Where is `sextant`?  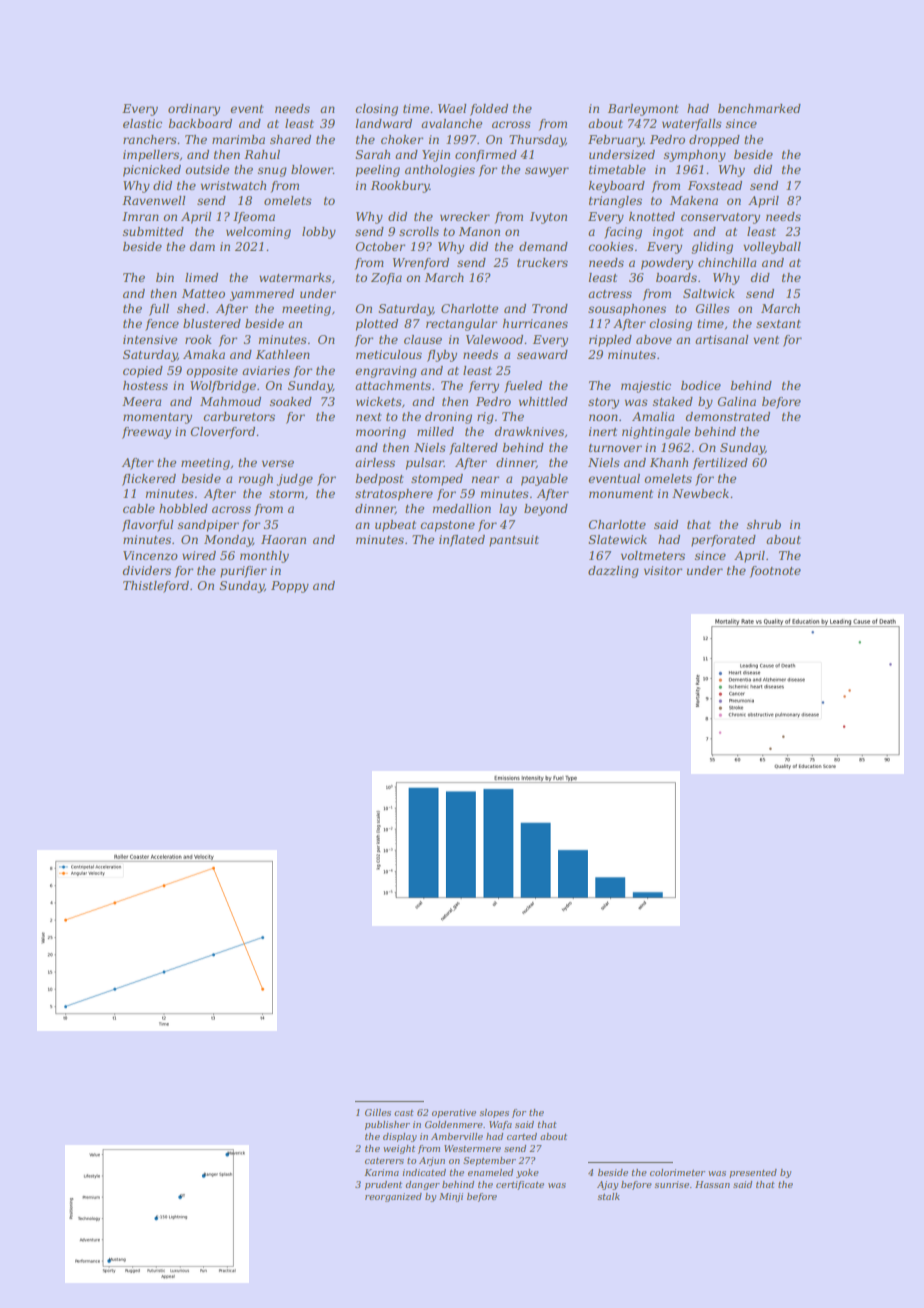
sextant is located at coordinates (778, 324).
